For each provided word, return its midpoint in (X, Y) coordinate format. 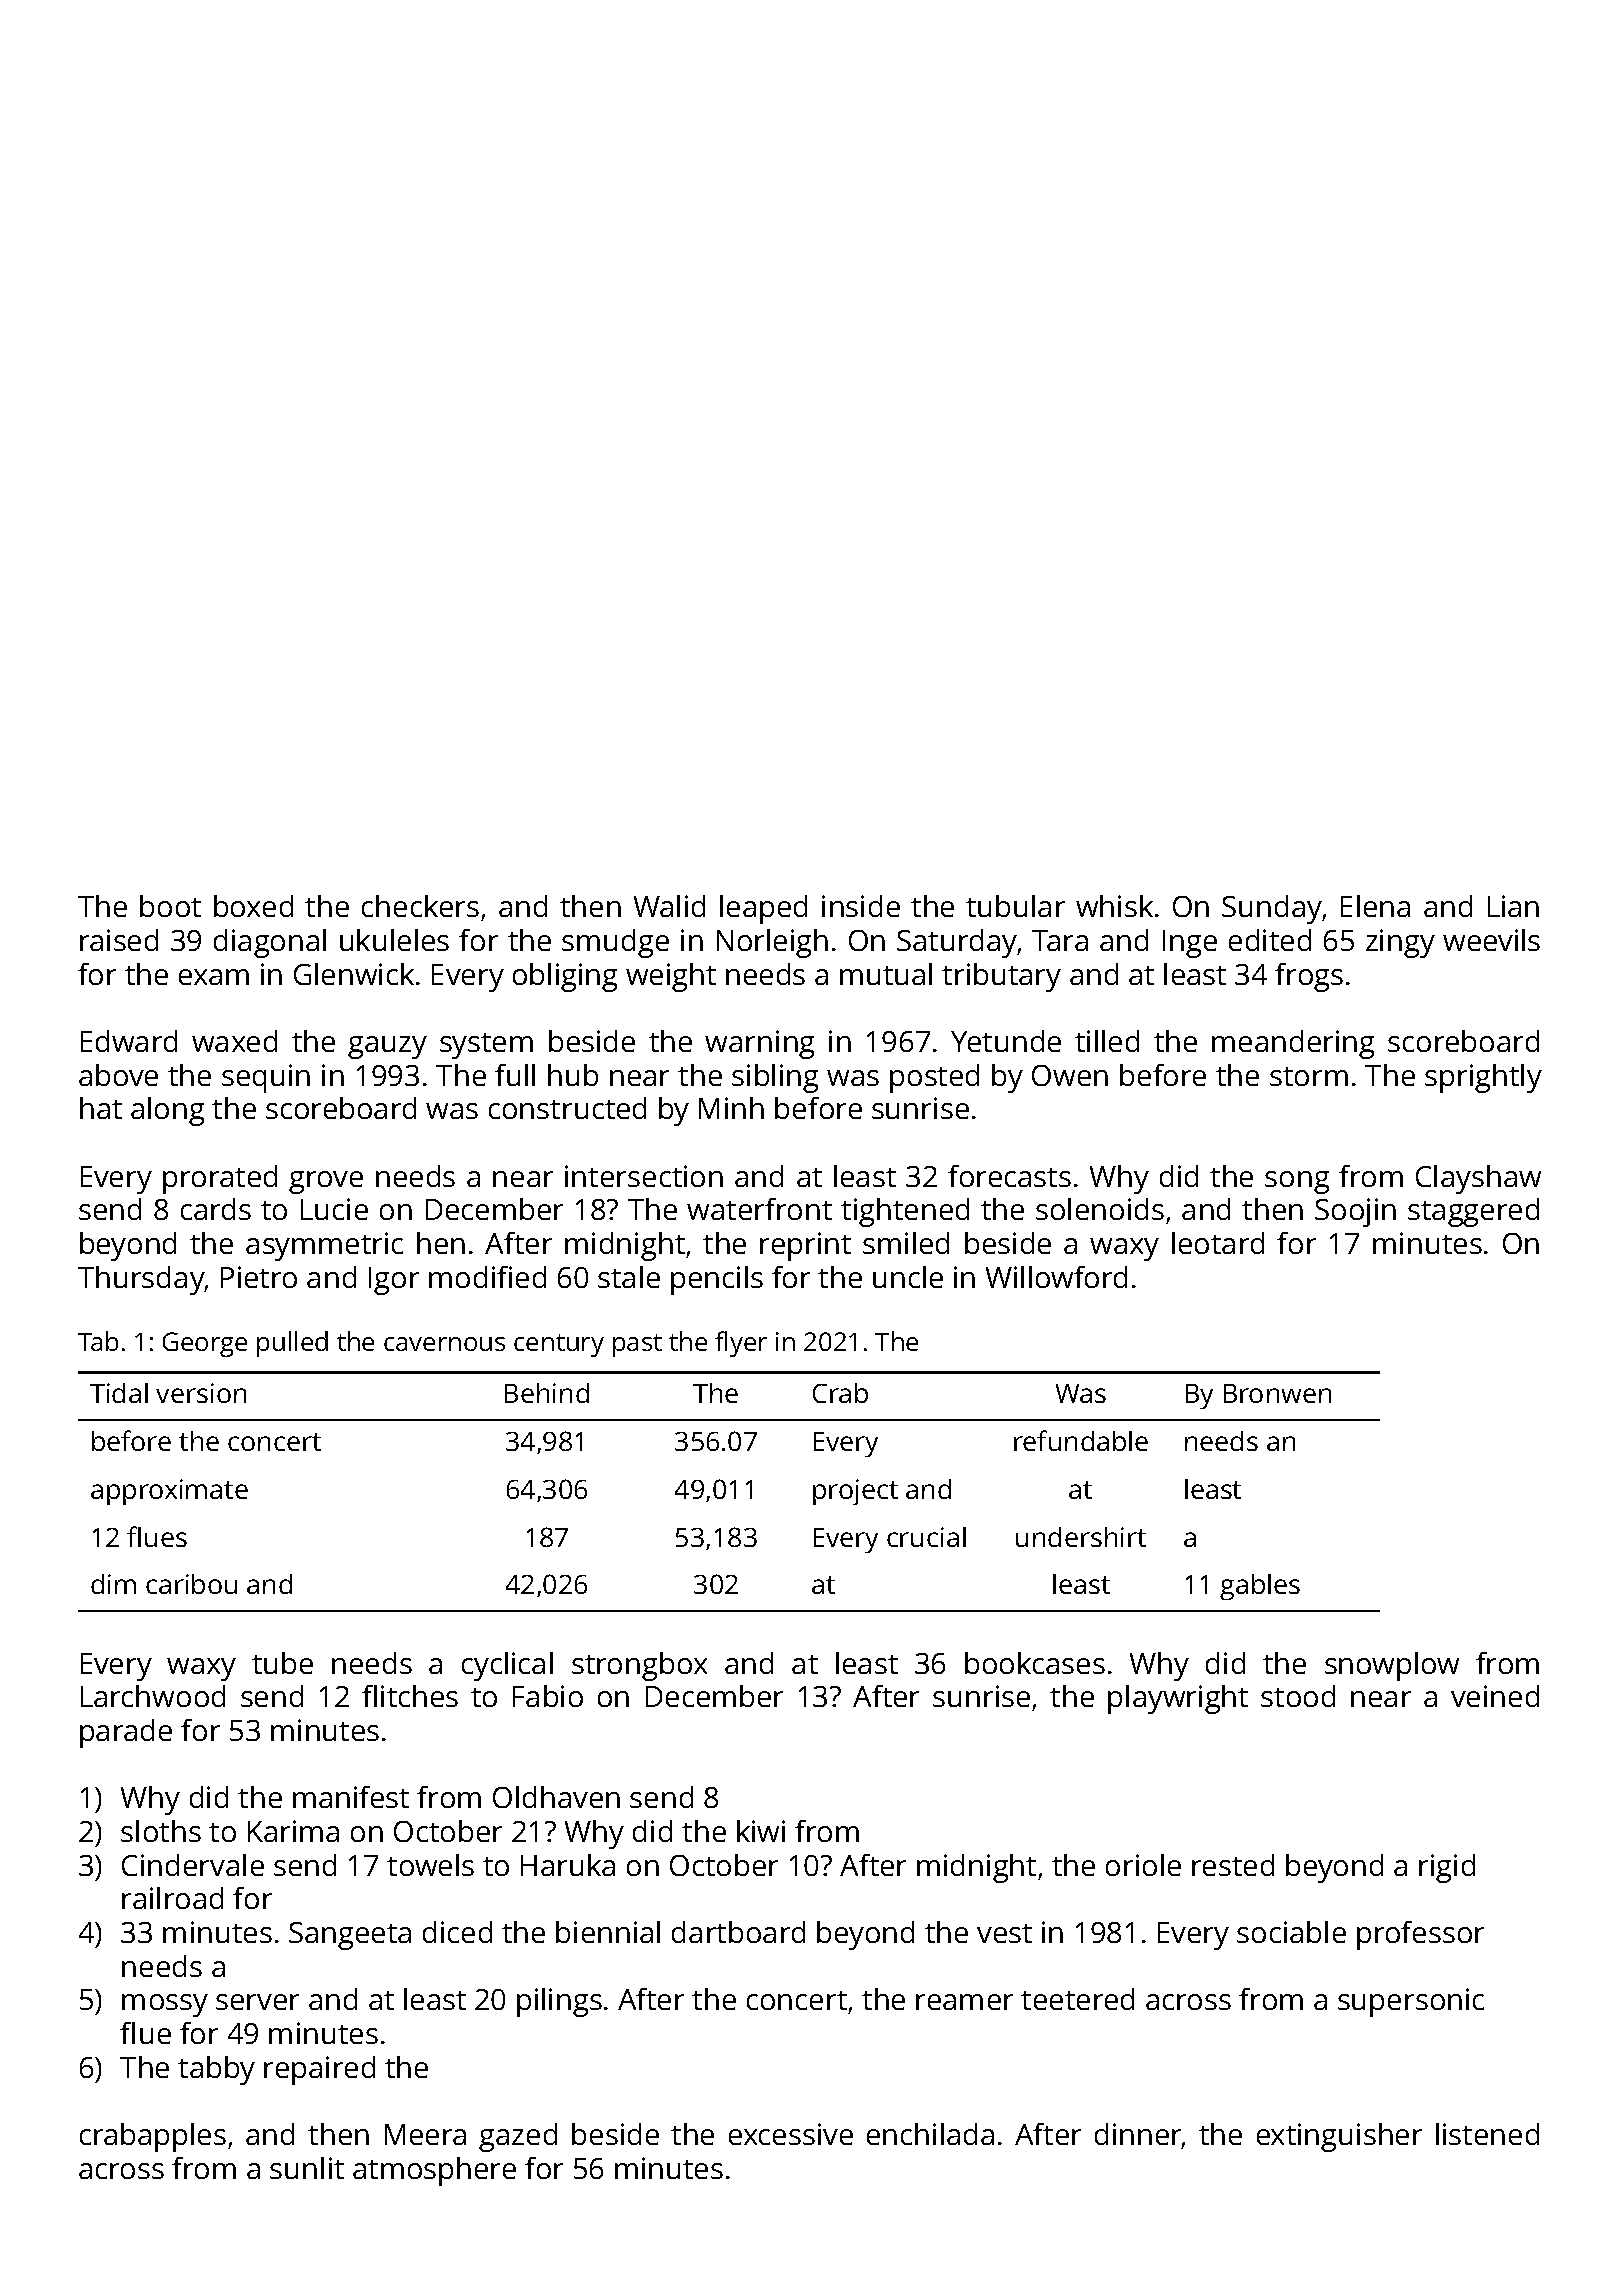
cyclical (507, 1666)
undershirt (1081, 1537)
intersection (644, 1176)
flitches (410, 1696)
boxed (253, 906)
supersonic (1411, 2002)
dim (113, 1584)
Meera (425, 2134)
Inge (1190, 944)
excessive (791, 2134)
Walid (669, 906)
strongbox (639, 1666)
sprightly (1483, 1078)
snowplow (1392, 1666)
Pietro (259, 1277)
